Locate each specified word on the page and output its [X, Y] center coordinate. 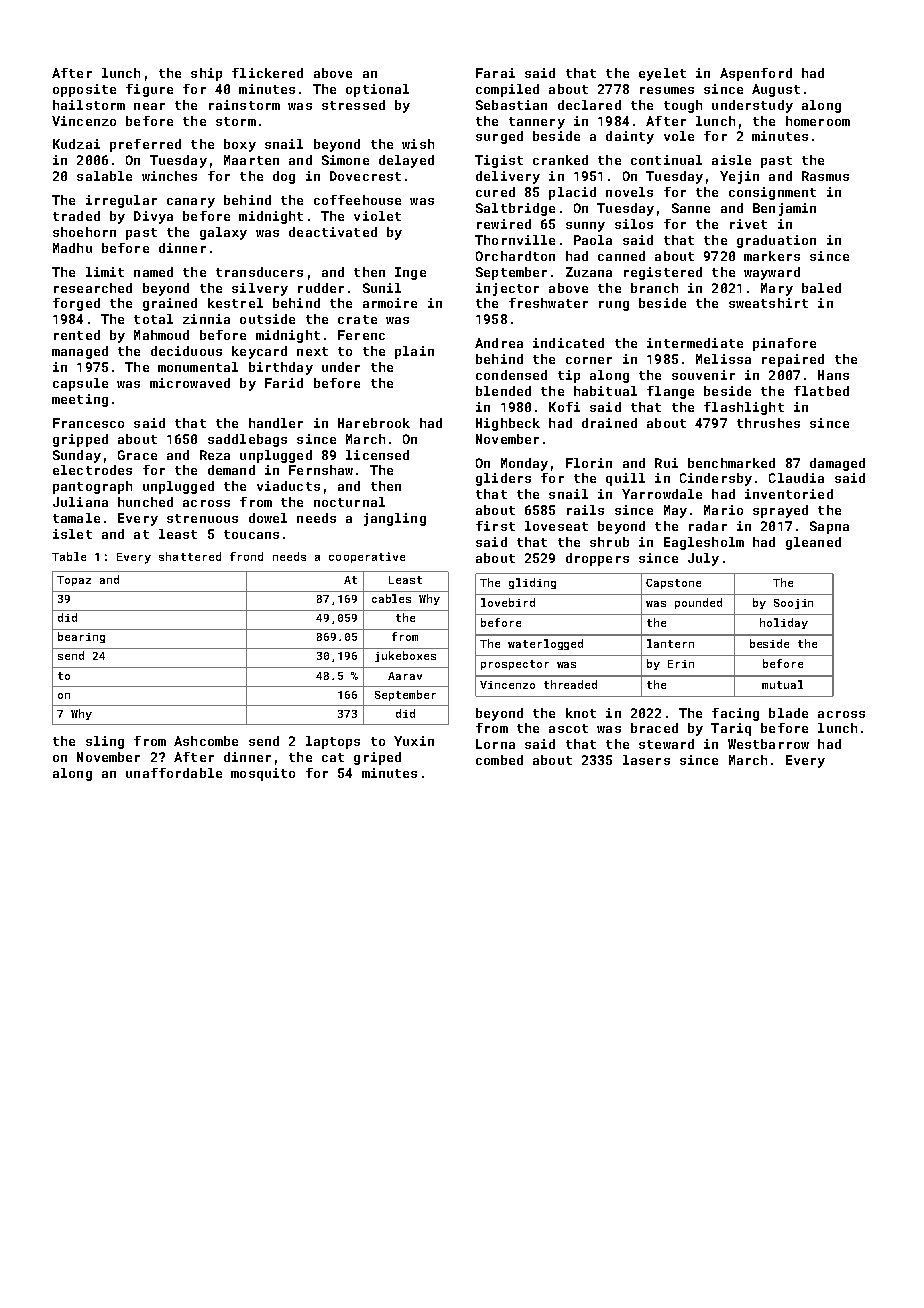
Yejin [739, 177]
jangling [395, 519]
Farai [495, 73]
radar [708, 526]
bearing [81, 637]
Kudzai [76, 144]
